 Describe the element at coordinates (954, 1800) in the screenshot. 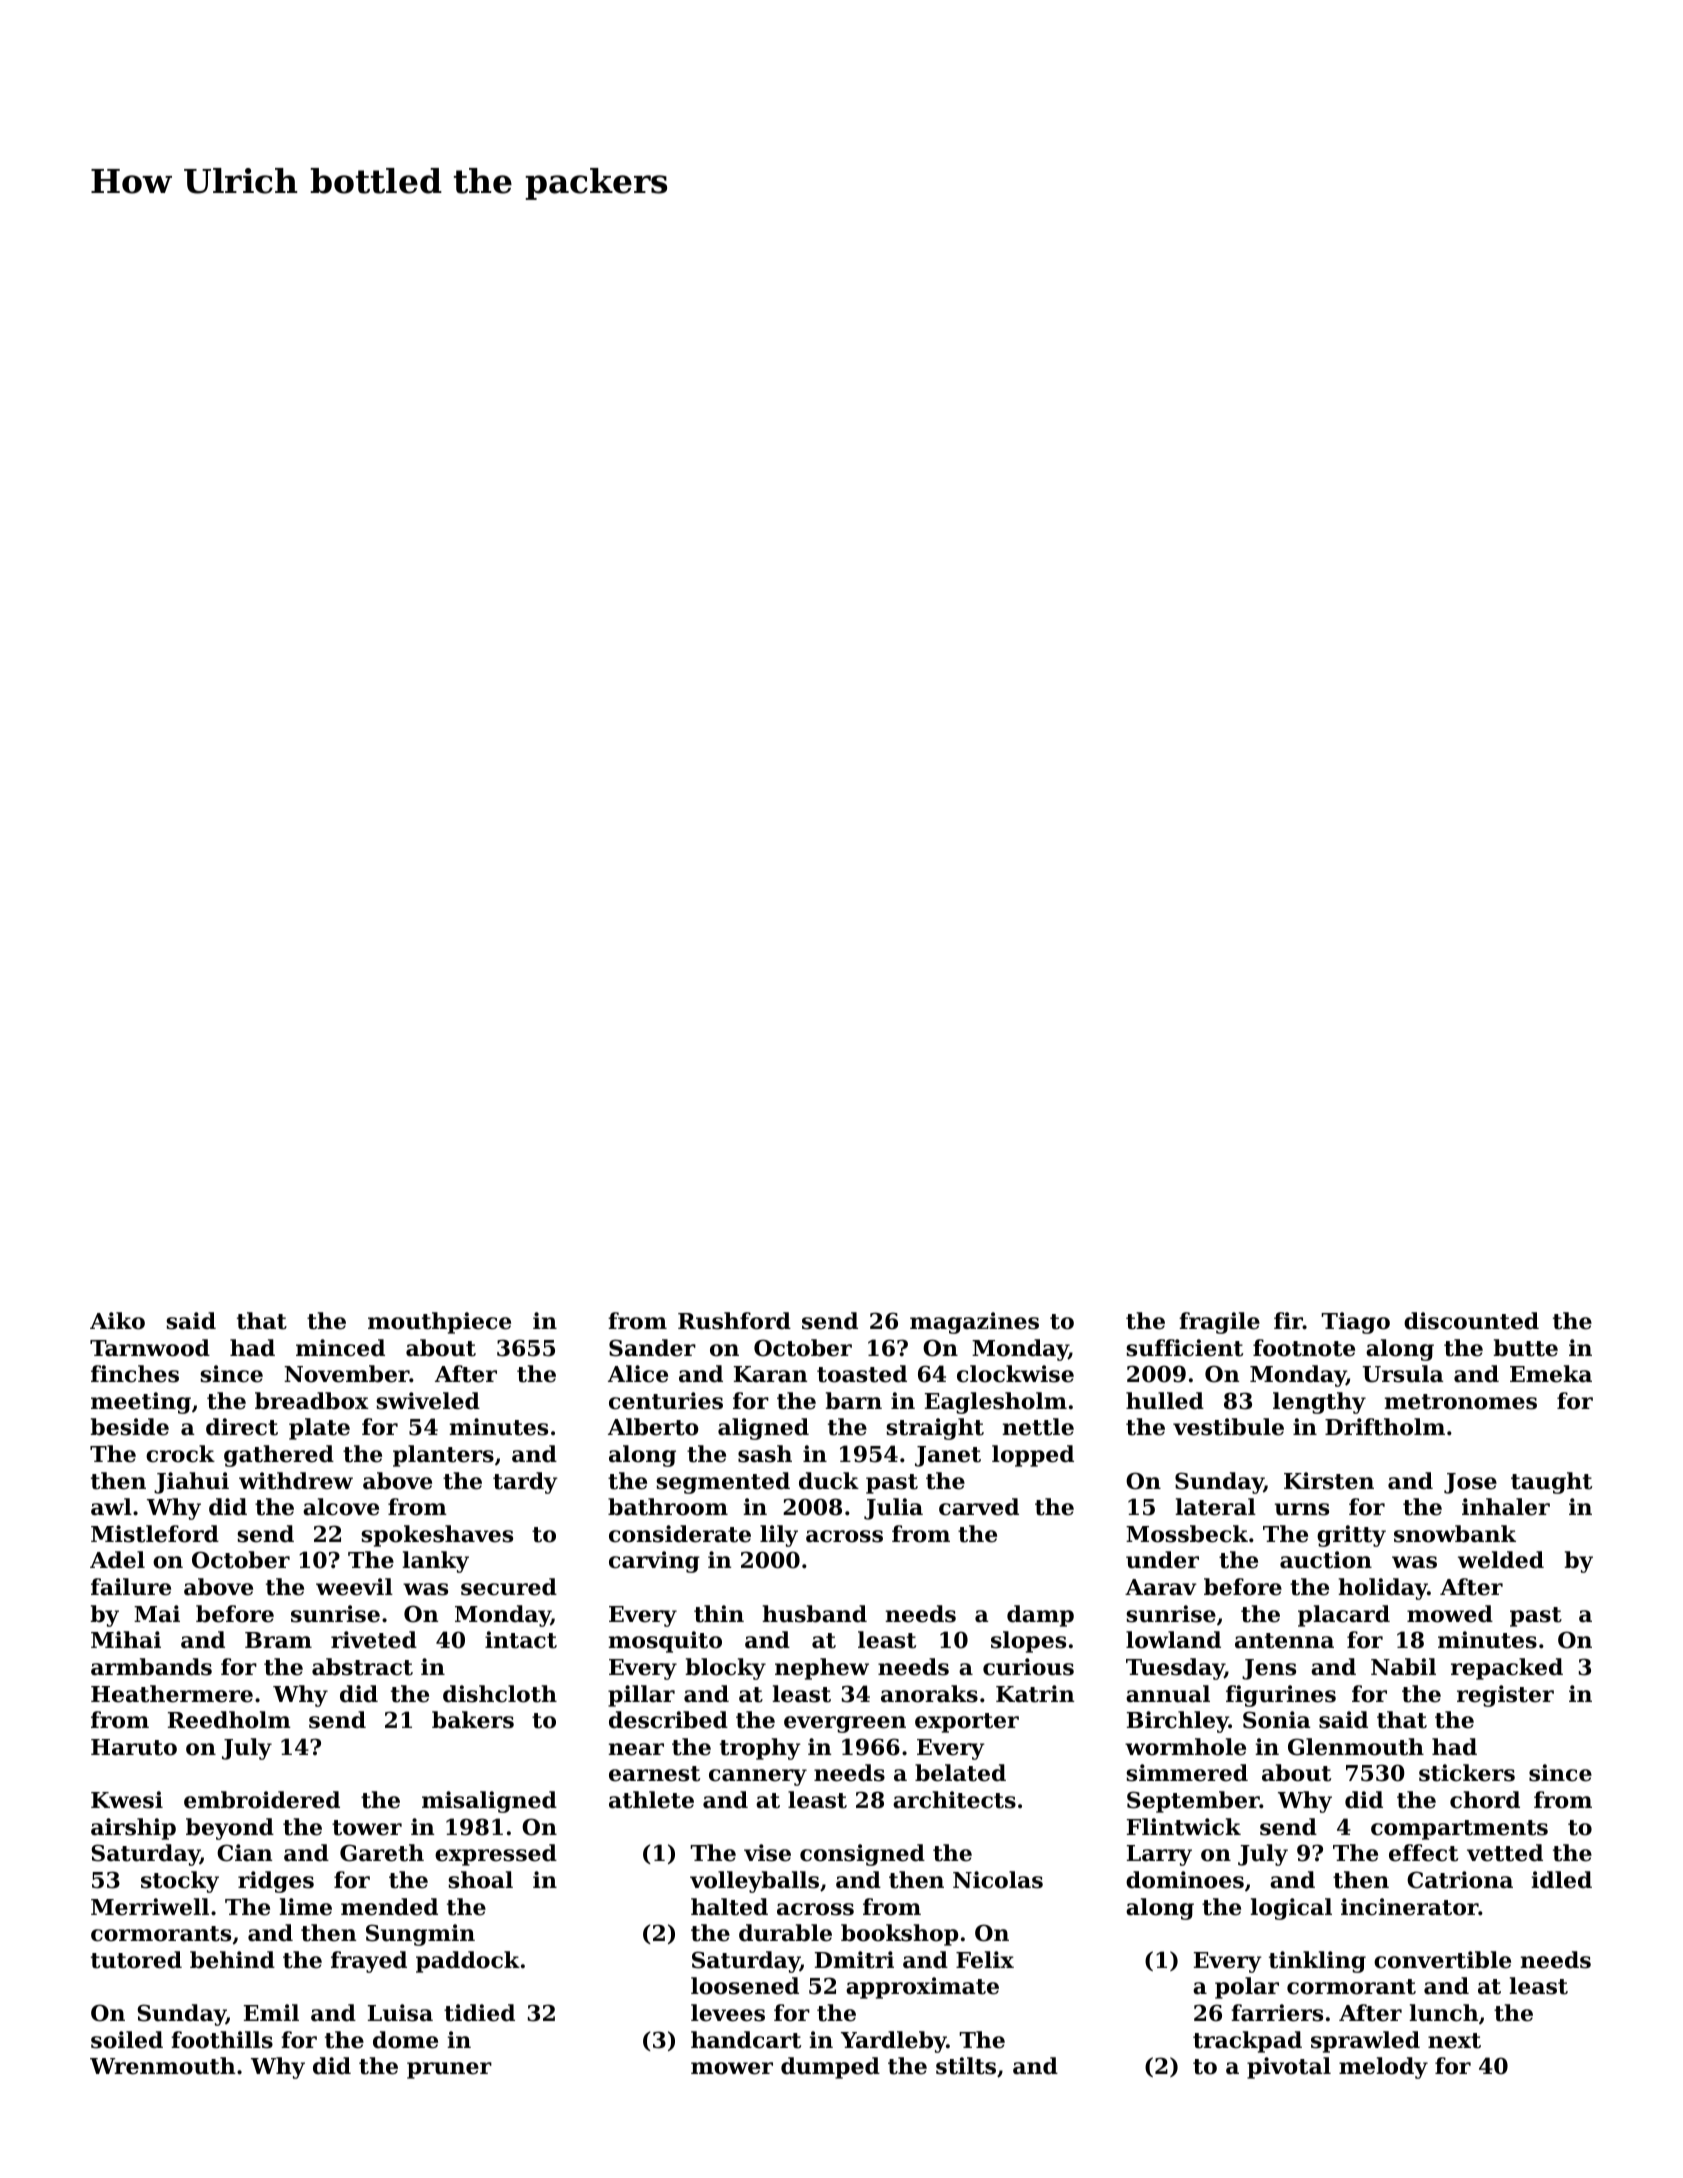

I see `architects` at that location.
